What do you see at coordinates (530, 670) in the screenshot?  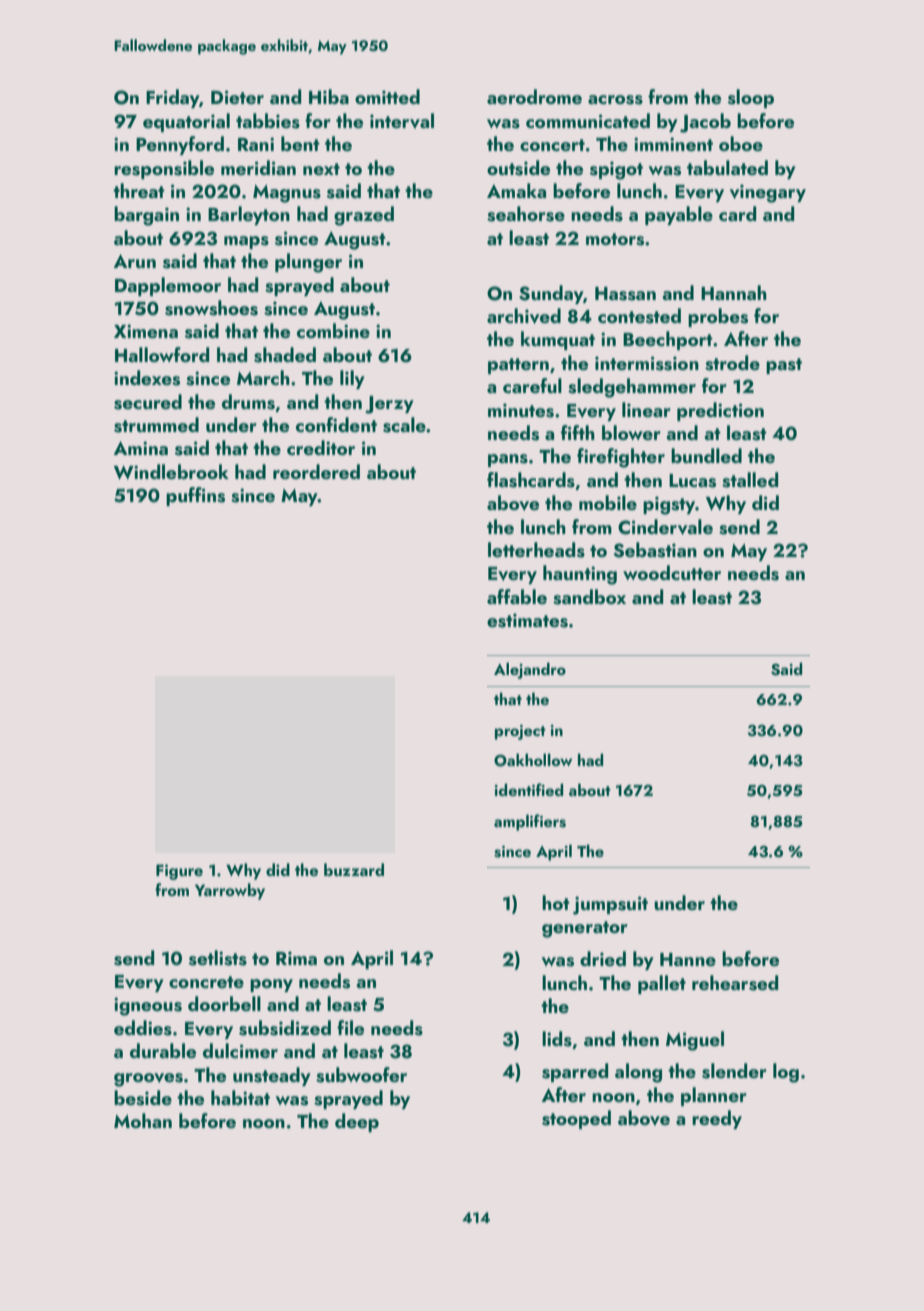 I see `Alejandro` at bounding box center [530, 670].
